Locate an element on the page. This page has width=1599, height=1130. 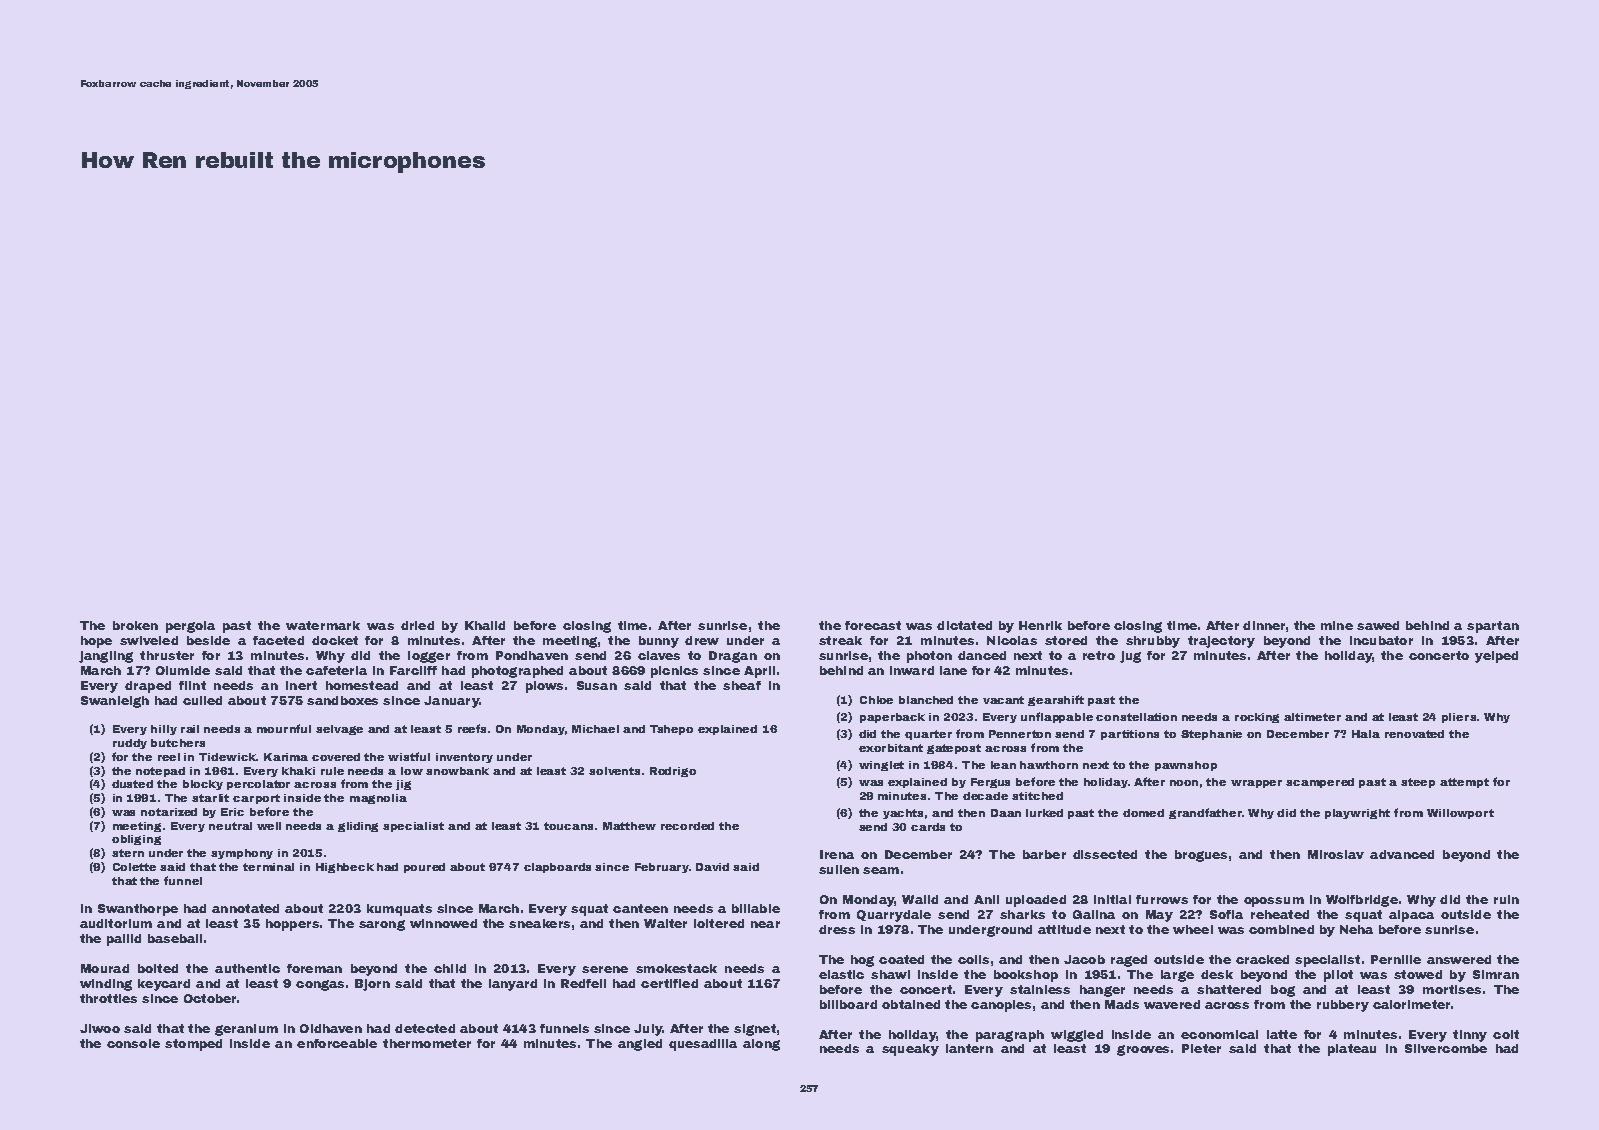
David is located at coordinates (712, 867).
